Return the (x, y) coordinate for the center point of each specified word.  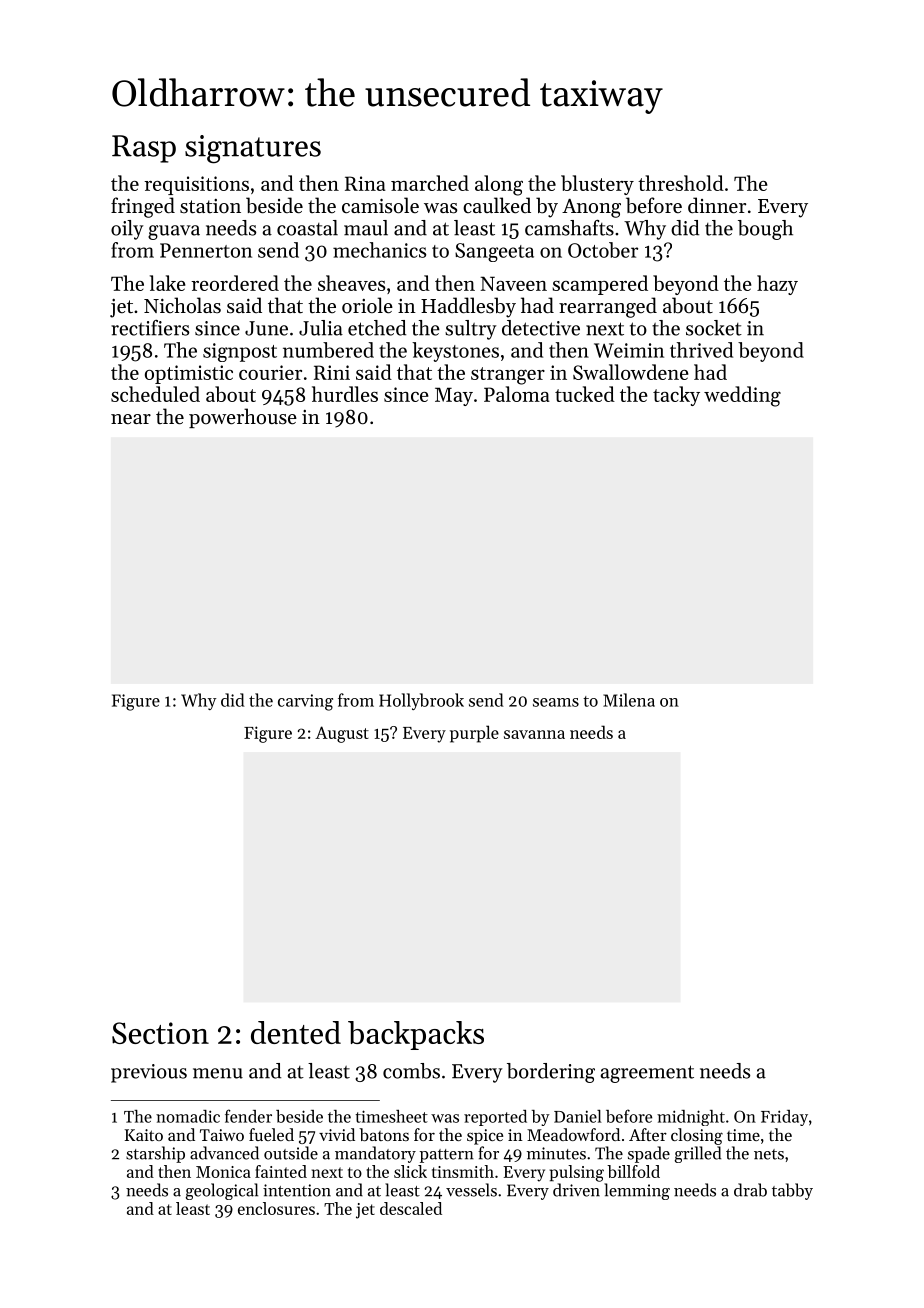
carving (305, 702)
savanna (534, 734)
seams (556, 702)
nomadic (188, 1116)
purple (474, 734)
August (342, 734)
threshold (681, 183)
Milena (629, 700)
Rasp (144, 149)
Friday (784, 1118)
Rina (365, 183)
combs (411, 1071)
